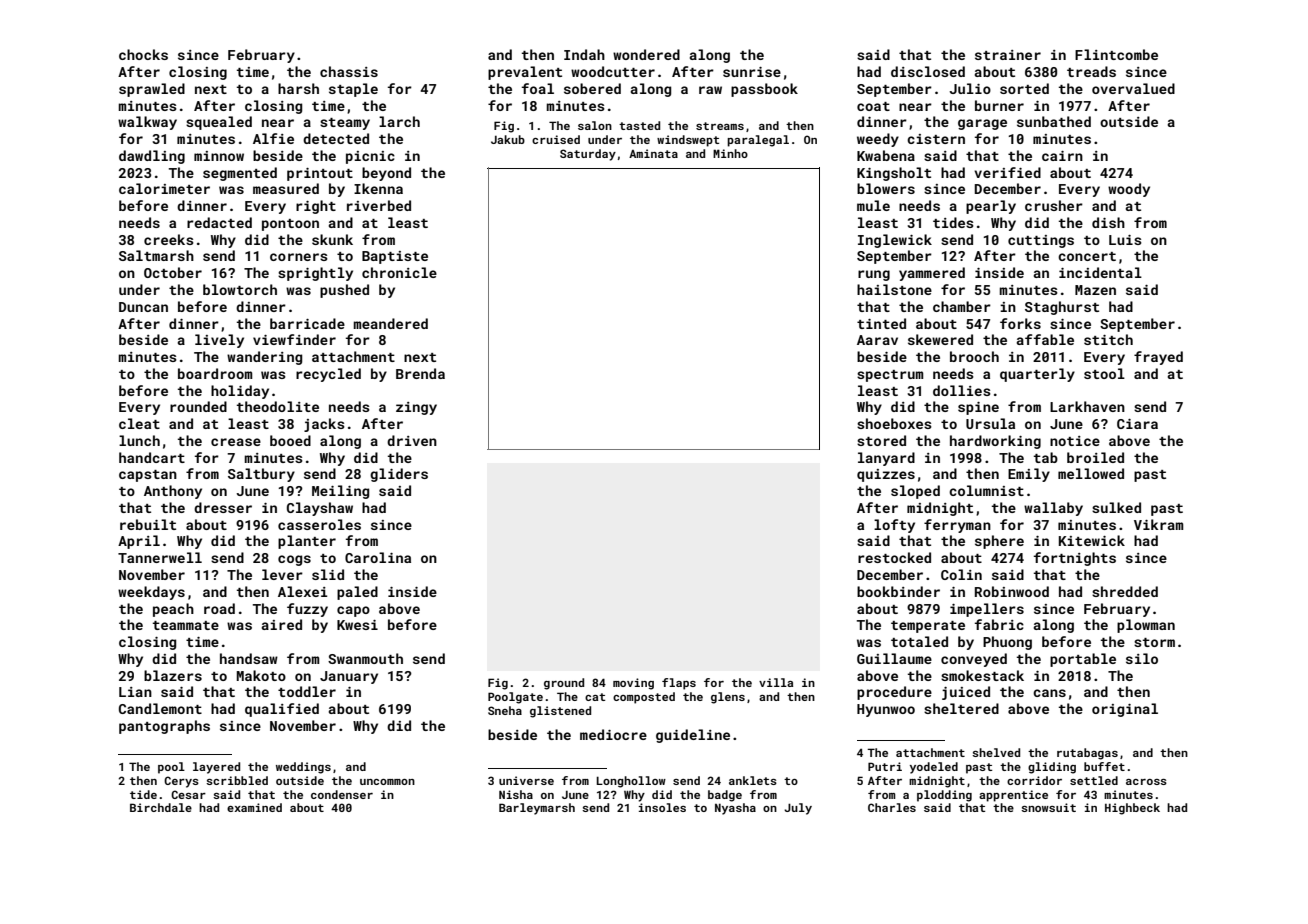  Describe the element at coordinates (349, 71) in the page. I see `chassis` at that location.
